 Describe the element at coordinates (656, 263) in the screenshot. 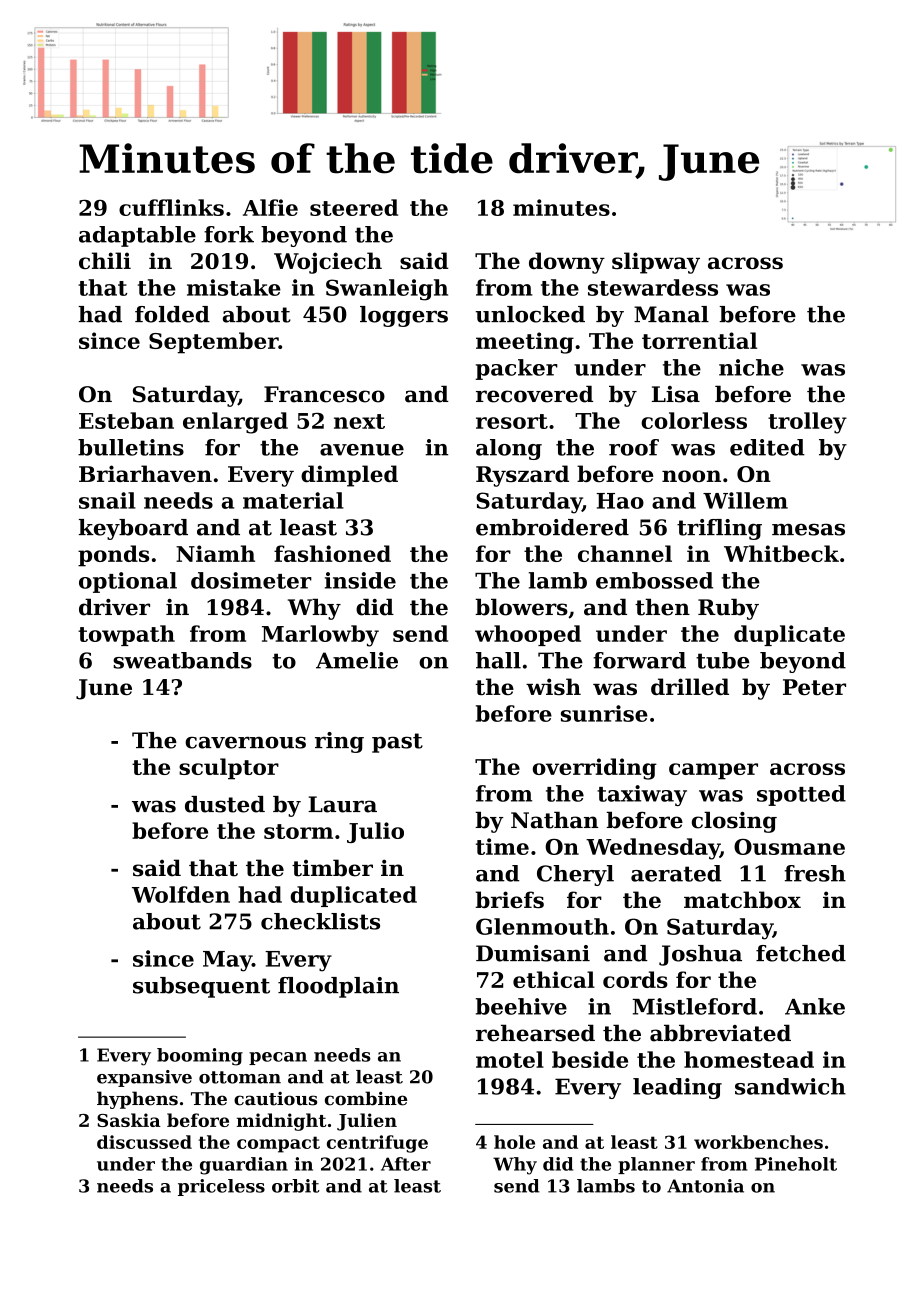

I see `slipway` at that location.
